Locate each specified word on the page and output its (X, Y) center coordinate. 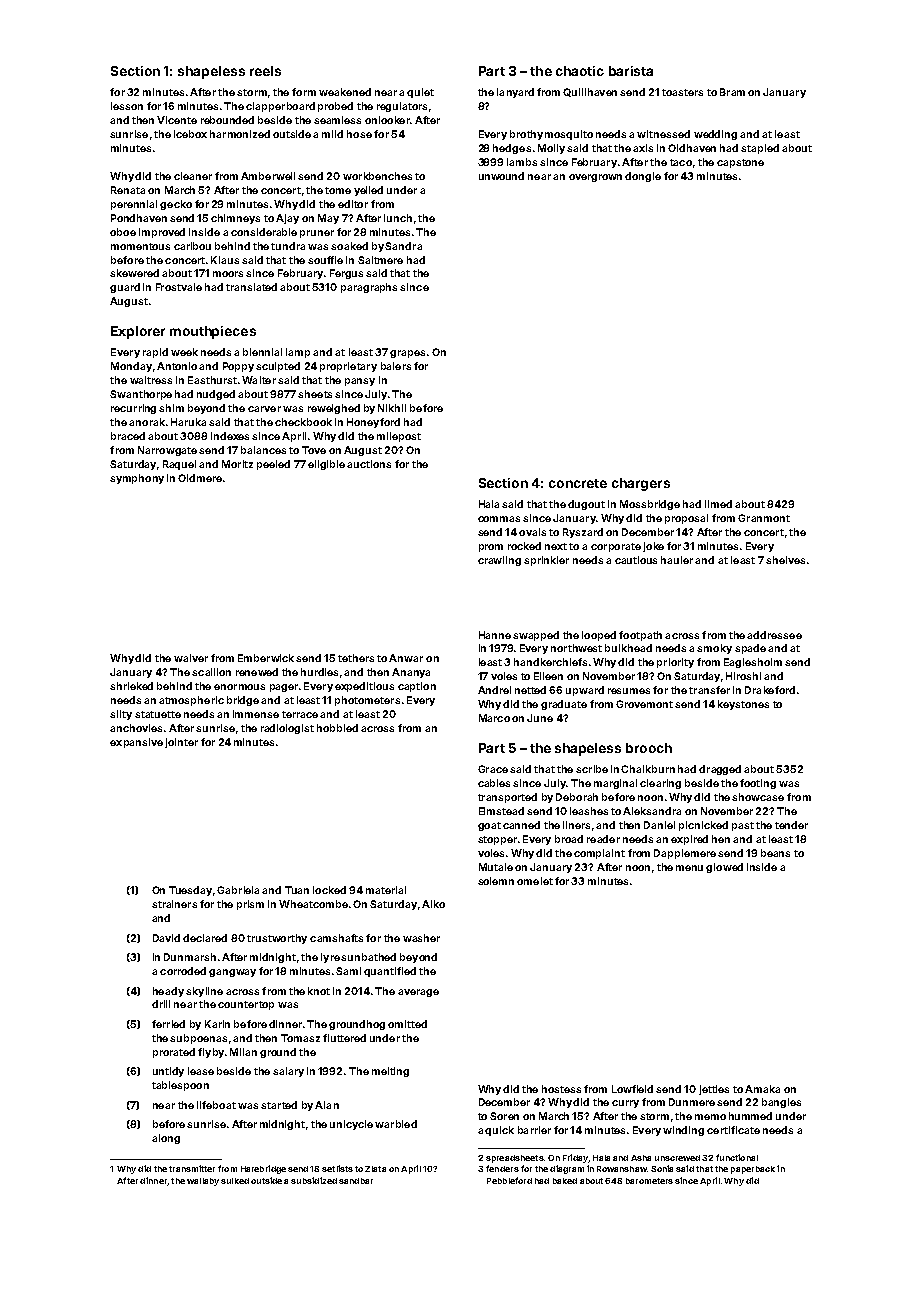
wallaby (203, 1182)
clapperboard (280, 107)
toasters (682, 92)
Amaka (762, 1089)
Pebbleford (509, 1180)
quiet (420, 93)
